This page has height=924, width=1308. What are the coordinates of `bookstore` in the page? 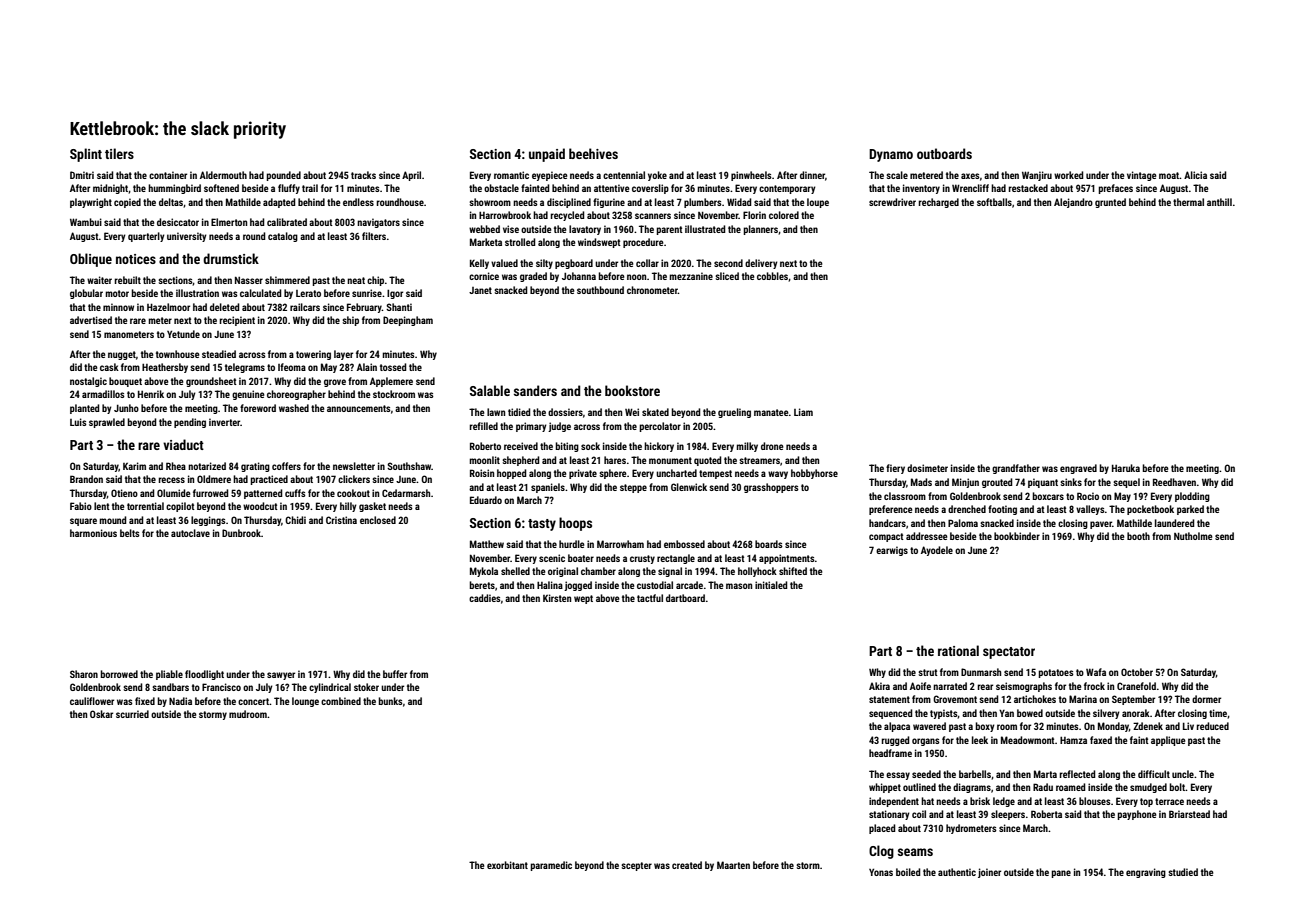 It's located at (632, 390).
